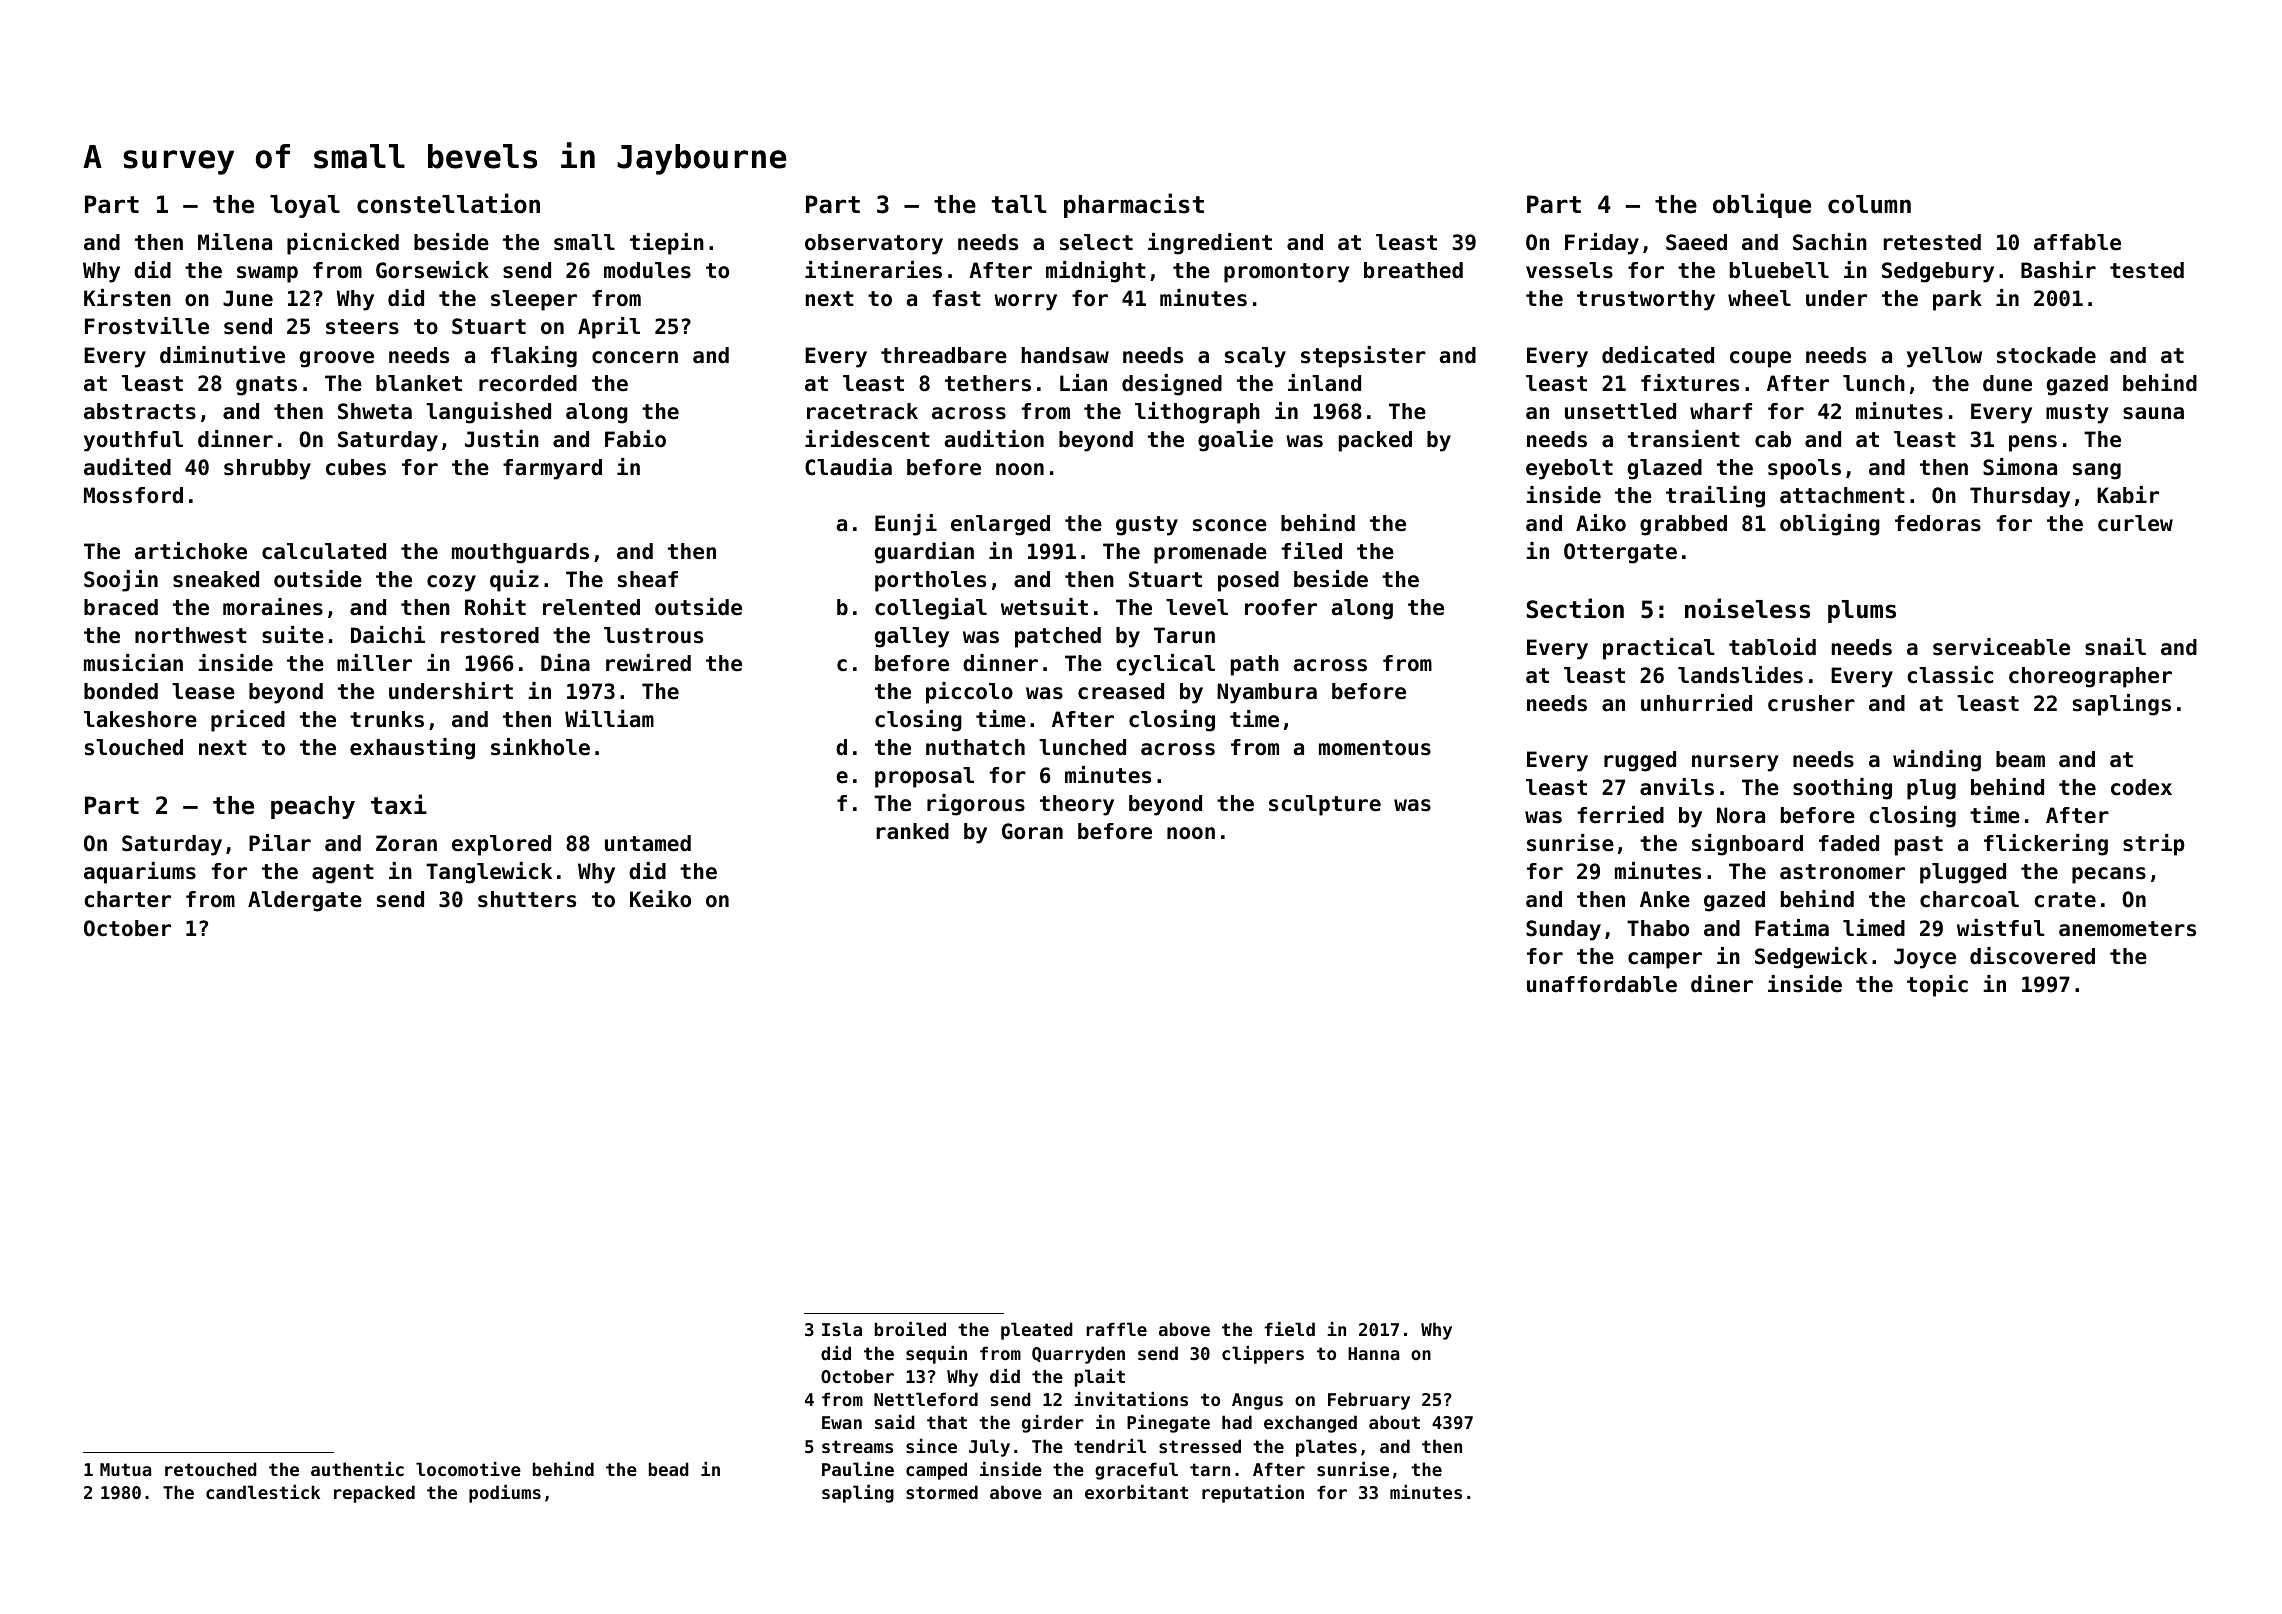  Describe the element at coordinates (1363, 357) in the screenshot. I see `stepsister` at that location.
